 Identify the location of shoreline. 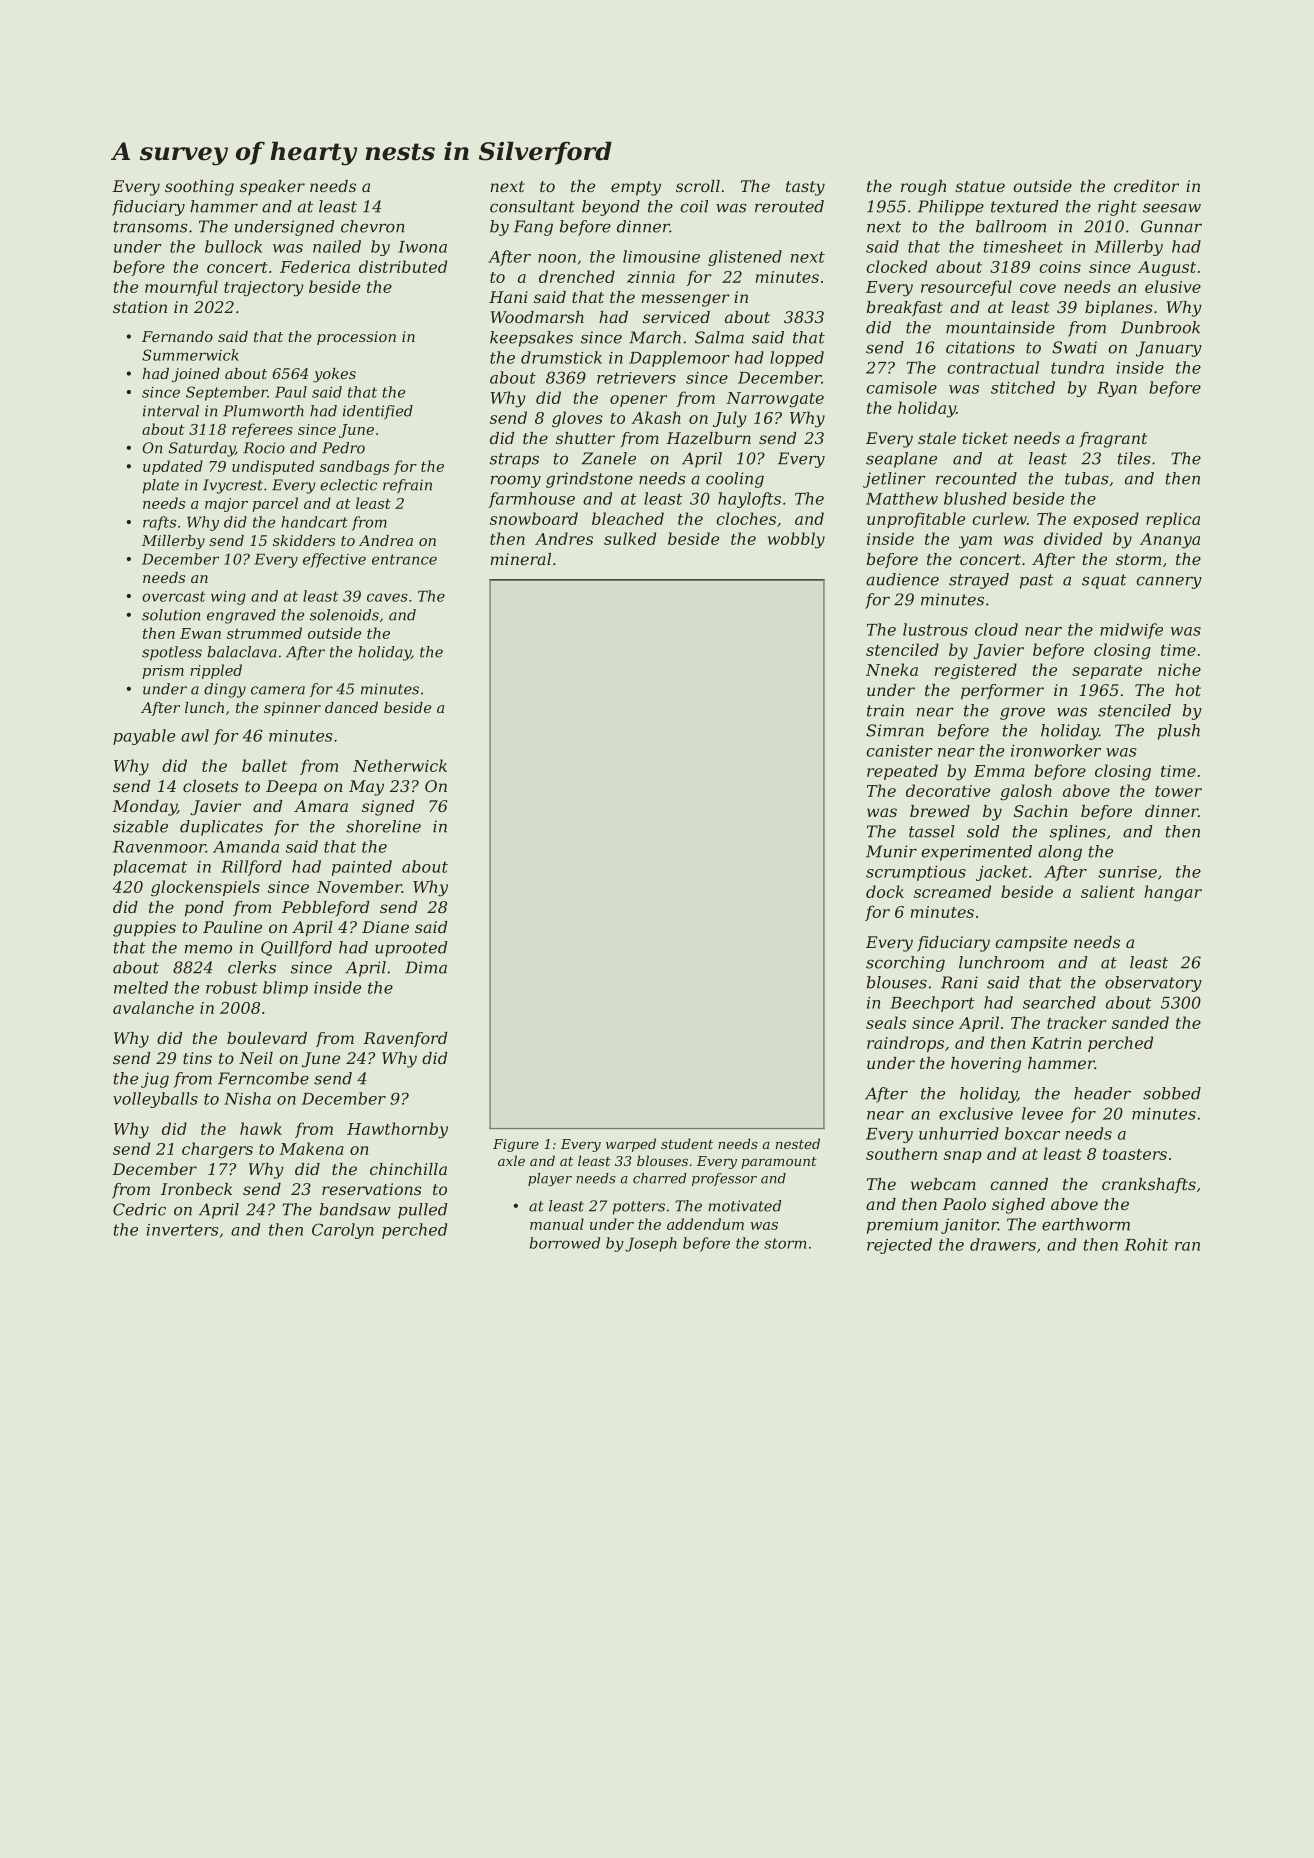
(383, 826).
